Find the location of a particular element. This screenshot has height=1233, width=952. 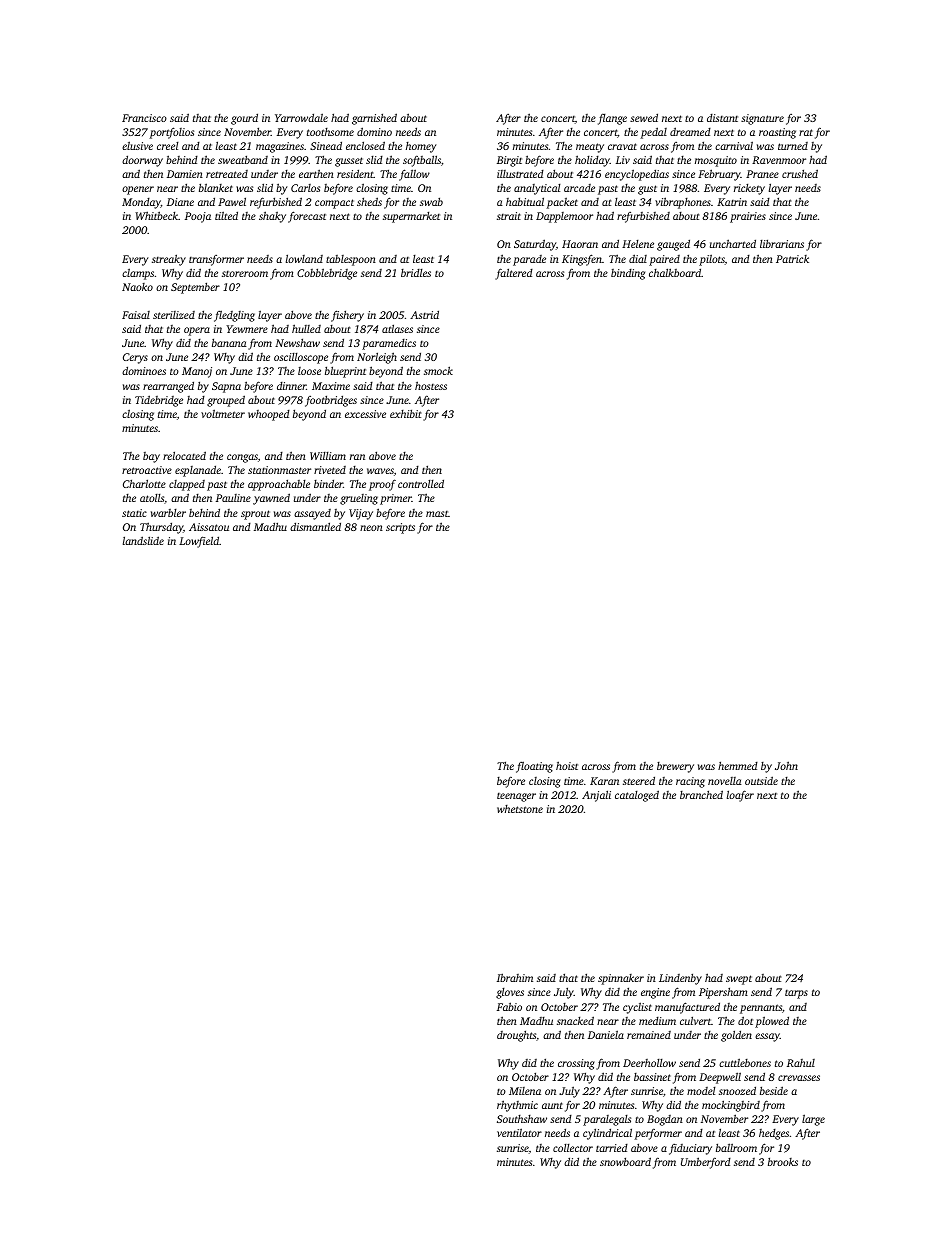

Ibrahim is located at coordinates (515, 977).
